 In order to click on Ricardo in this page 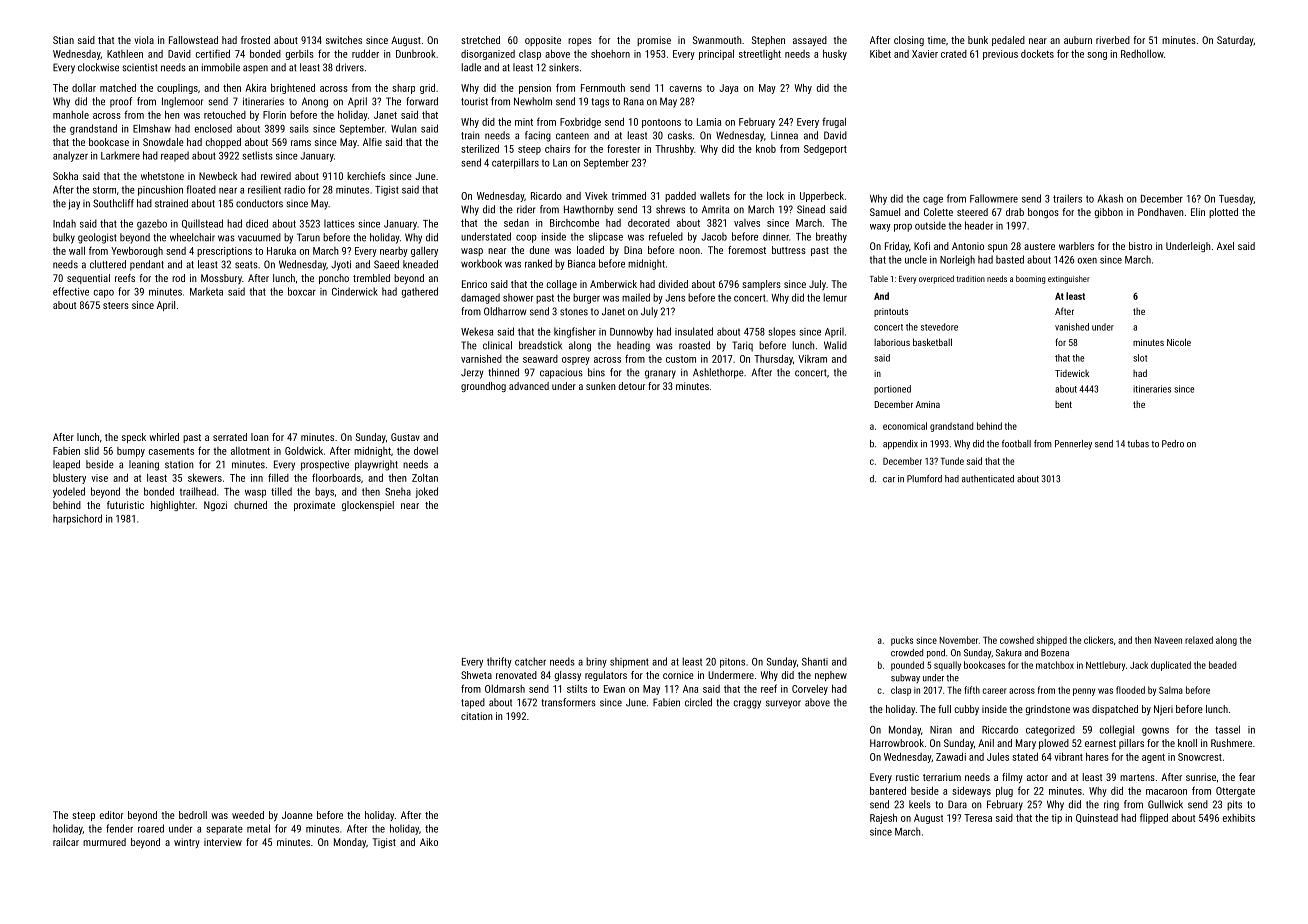, I will do `click(546, 196)`.
